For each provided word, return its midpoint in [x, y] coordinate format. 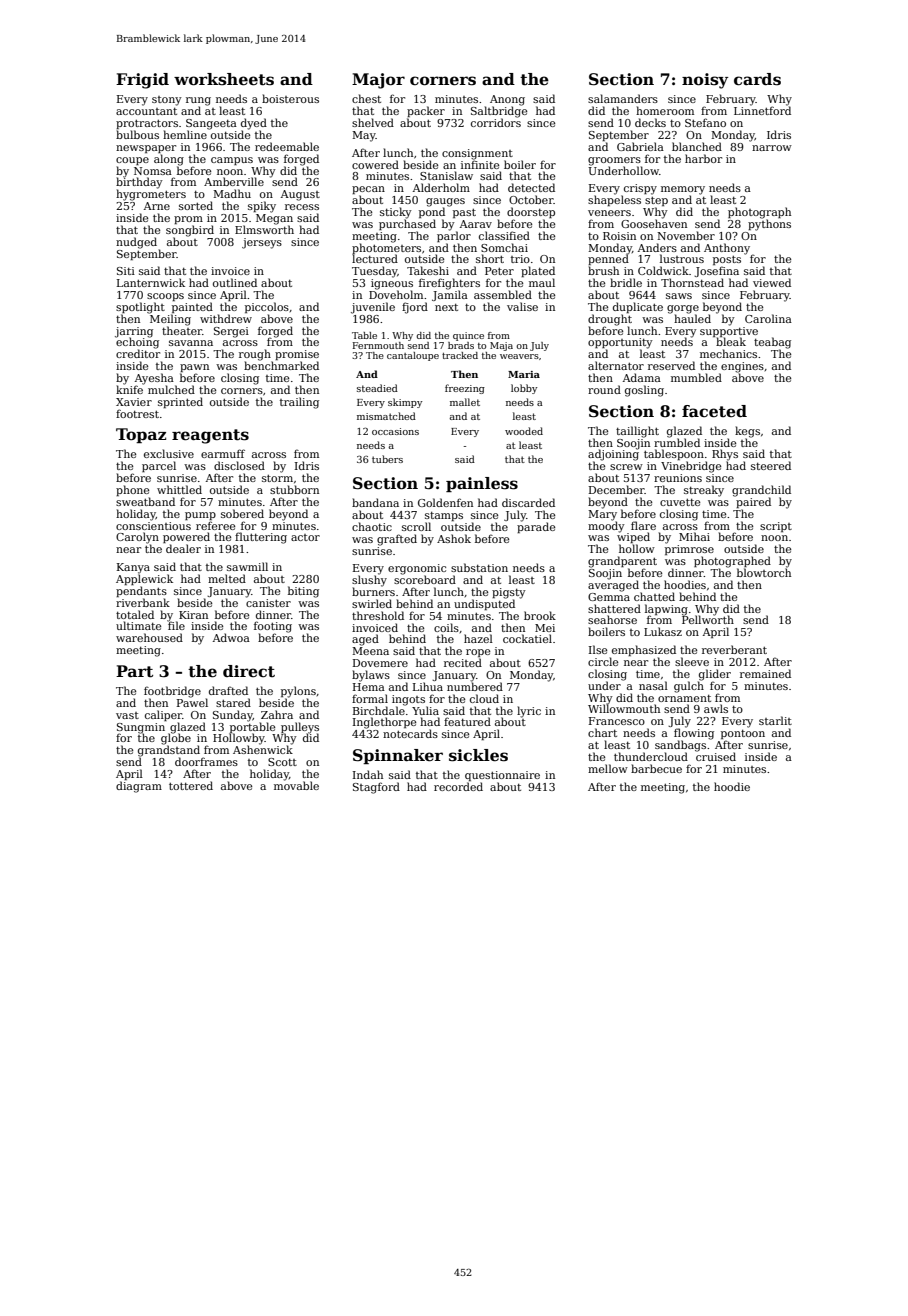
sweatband [145, 501]
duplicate [638, 307]
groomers [614, 161]
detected [531, 187]
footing [273, 627]
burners [373, 591]
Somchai [504, 247]
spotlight [140, 308]
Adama [642, 377]
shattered [614, 608]
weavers [519, 356]
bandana [375, 502]
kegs [747, 432]
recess [302, 207]
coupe [132, 161]
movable [296, 785]
